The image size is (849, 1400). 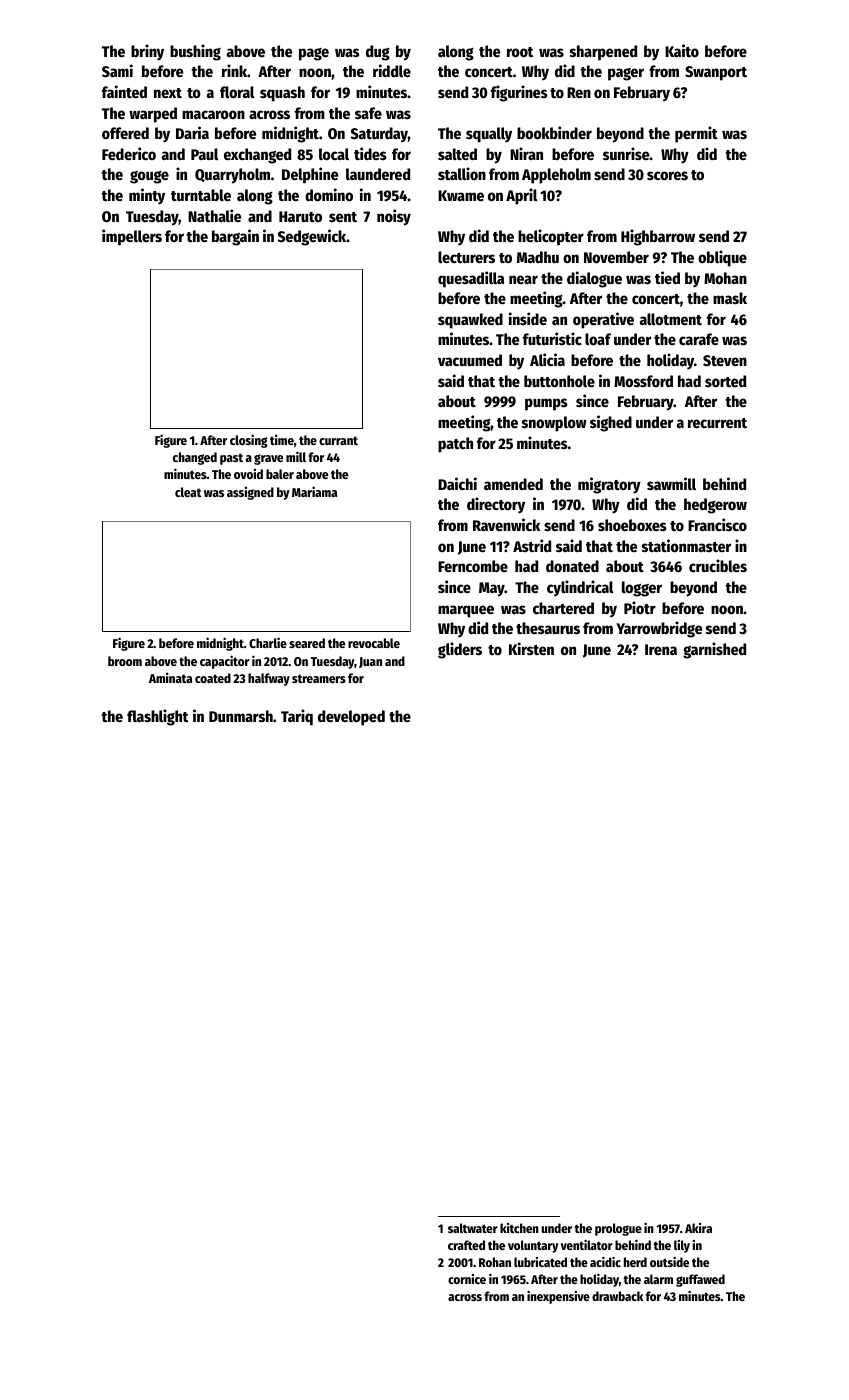 What do you see at coordinates (195, 52) in the image?
I see `bushing` at bounding box center [195, 52].
